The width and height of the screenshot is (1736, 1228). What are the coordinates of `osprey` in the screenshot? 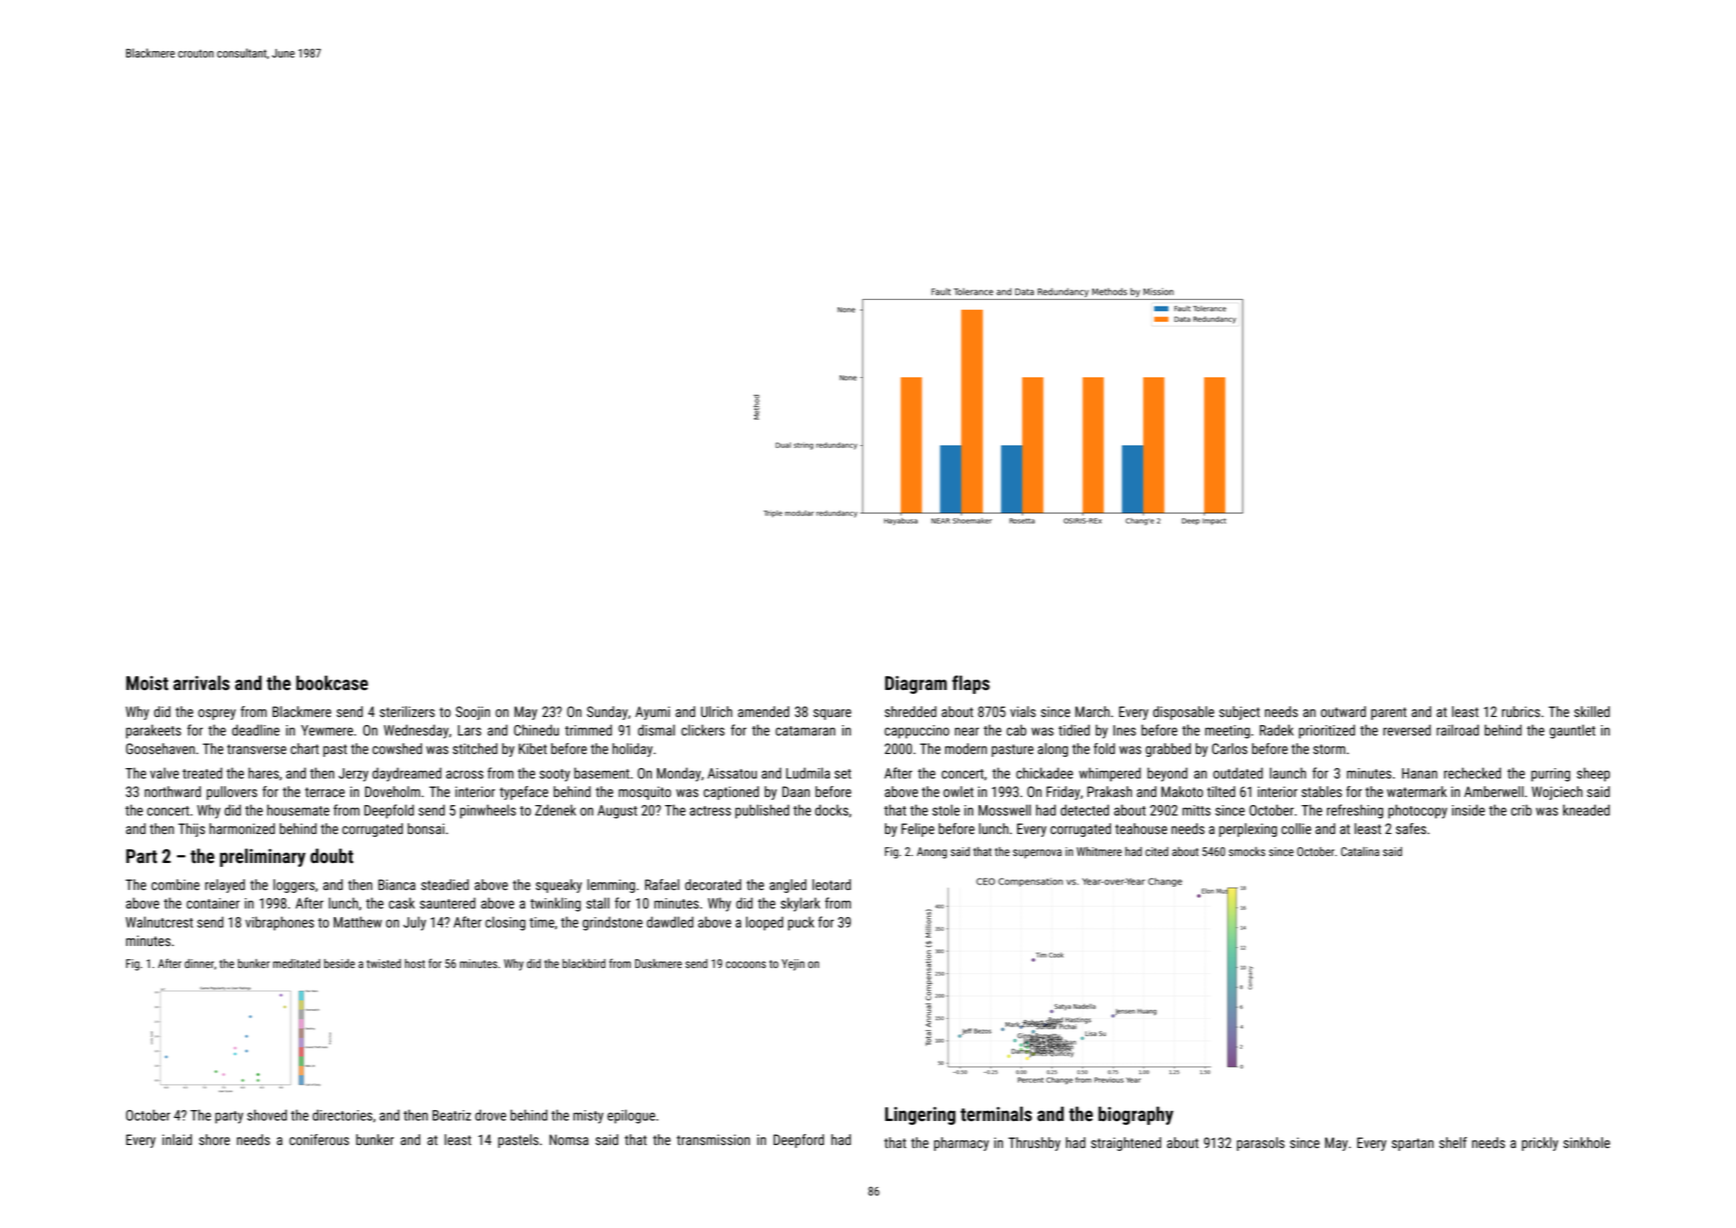 It's located at (217, 714).
